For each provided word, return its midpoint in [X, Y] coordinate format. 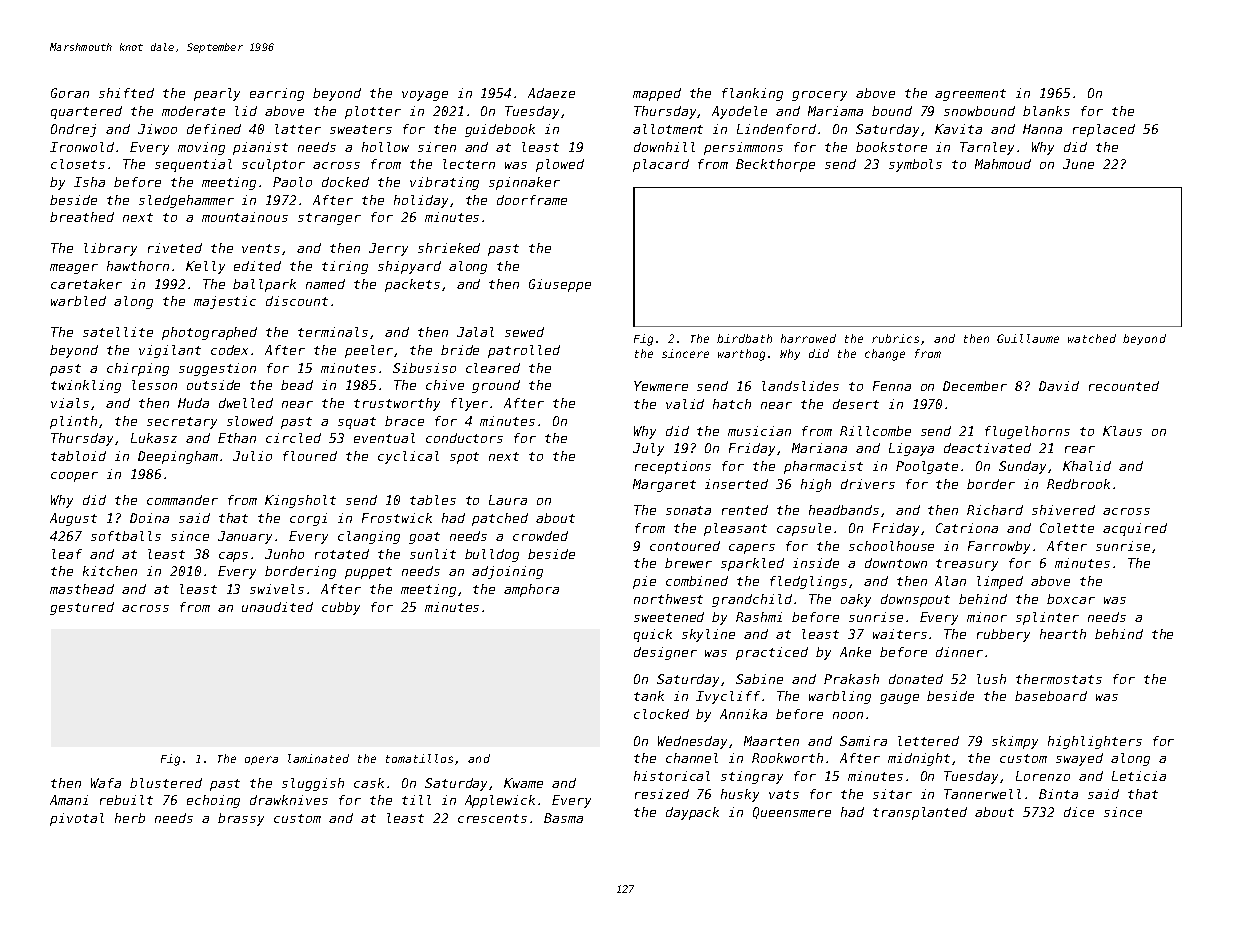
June [1078, 164]
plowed [560, 165]
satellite [118, 332]
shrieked [449, 248]
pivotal [77, 819]
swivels [277, 589]
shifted [126, 93]
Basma [563, 818]
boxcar [1071, 599]
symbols [915, 165]
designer [665, 653]
